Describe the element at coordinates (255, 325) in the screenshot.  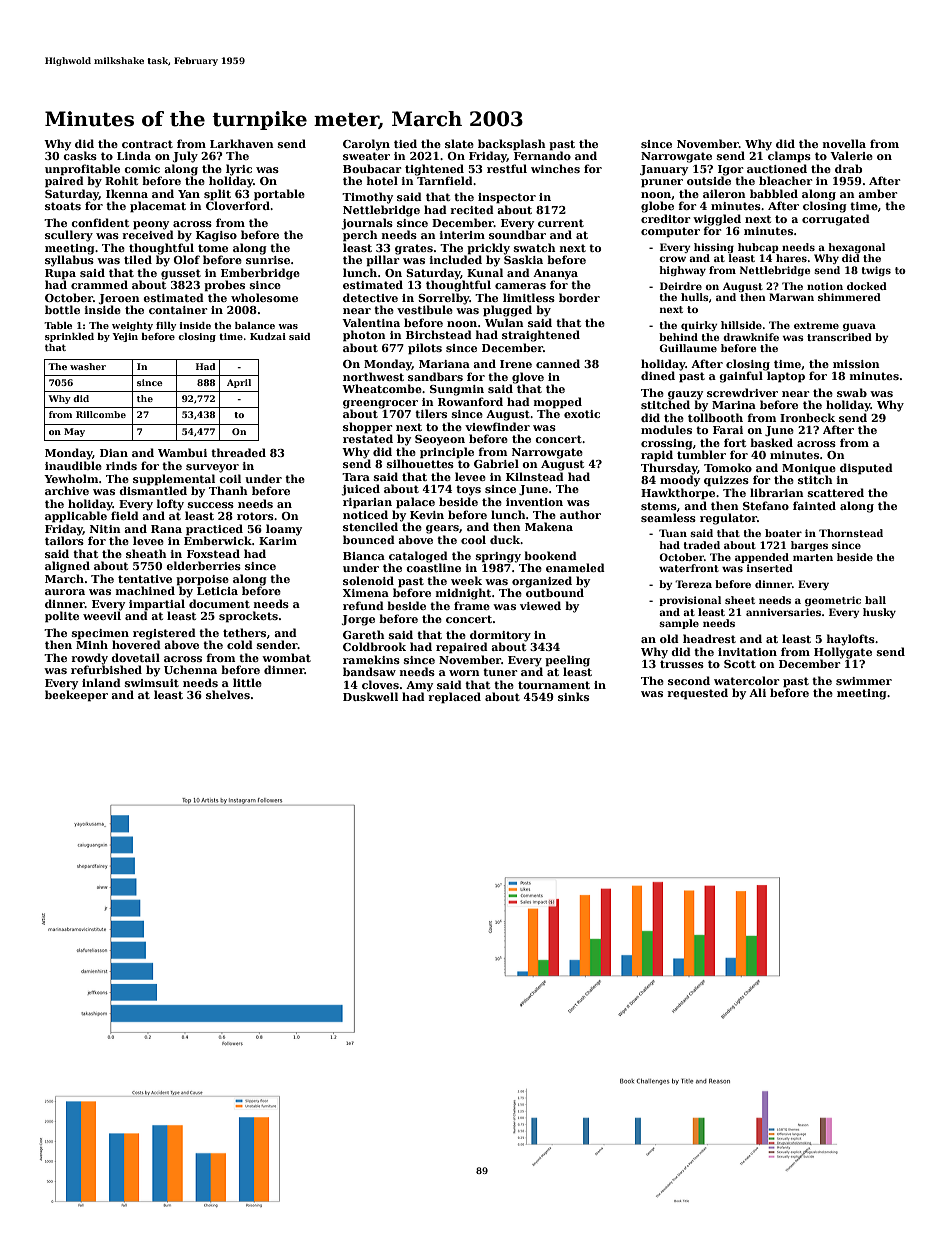
I see `balance` at that location.
